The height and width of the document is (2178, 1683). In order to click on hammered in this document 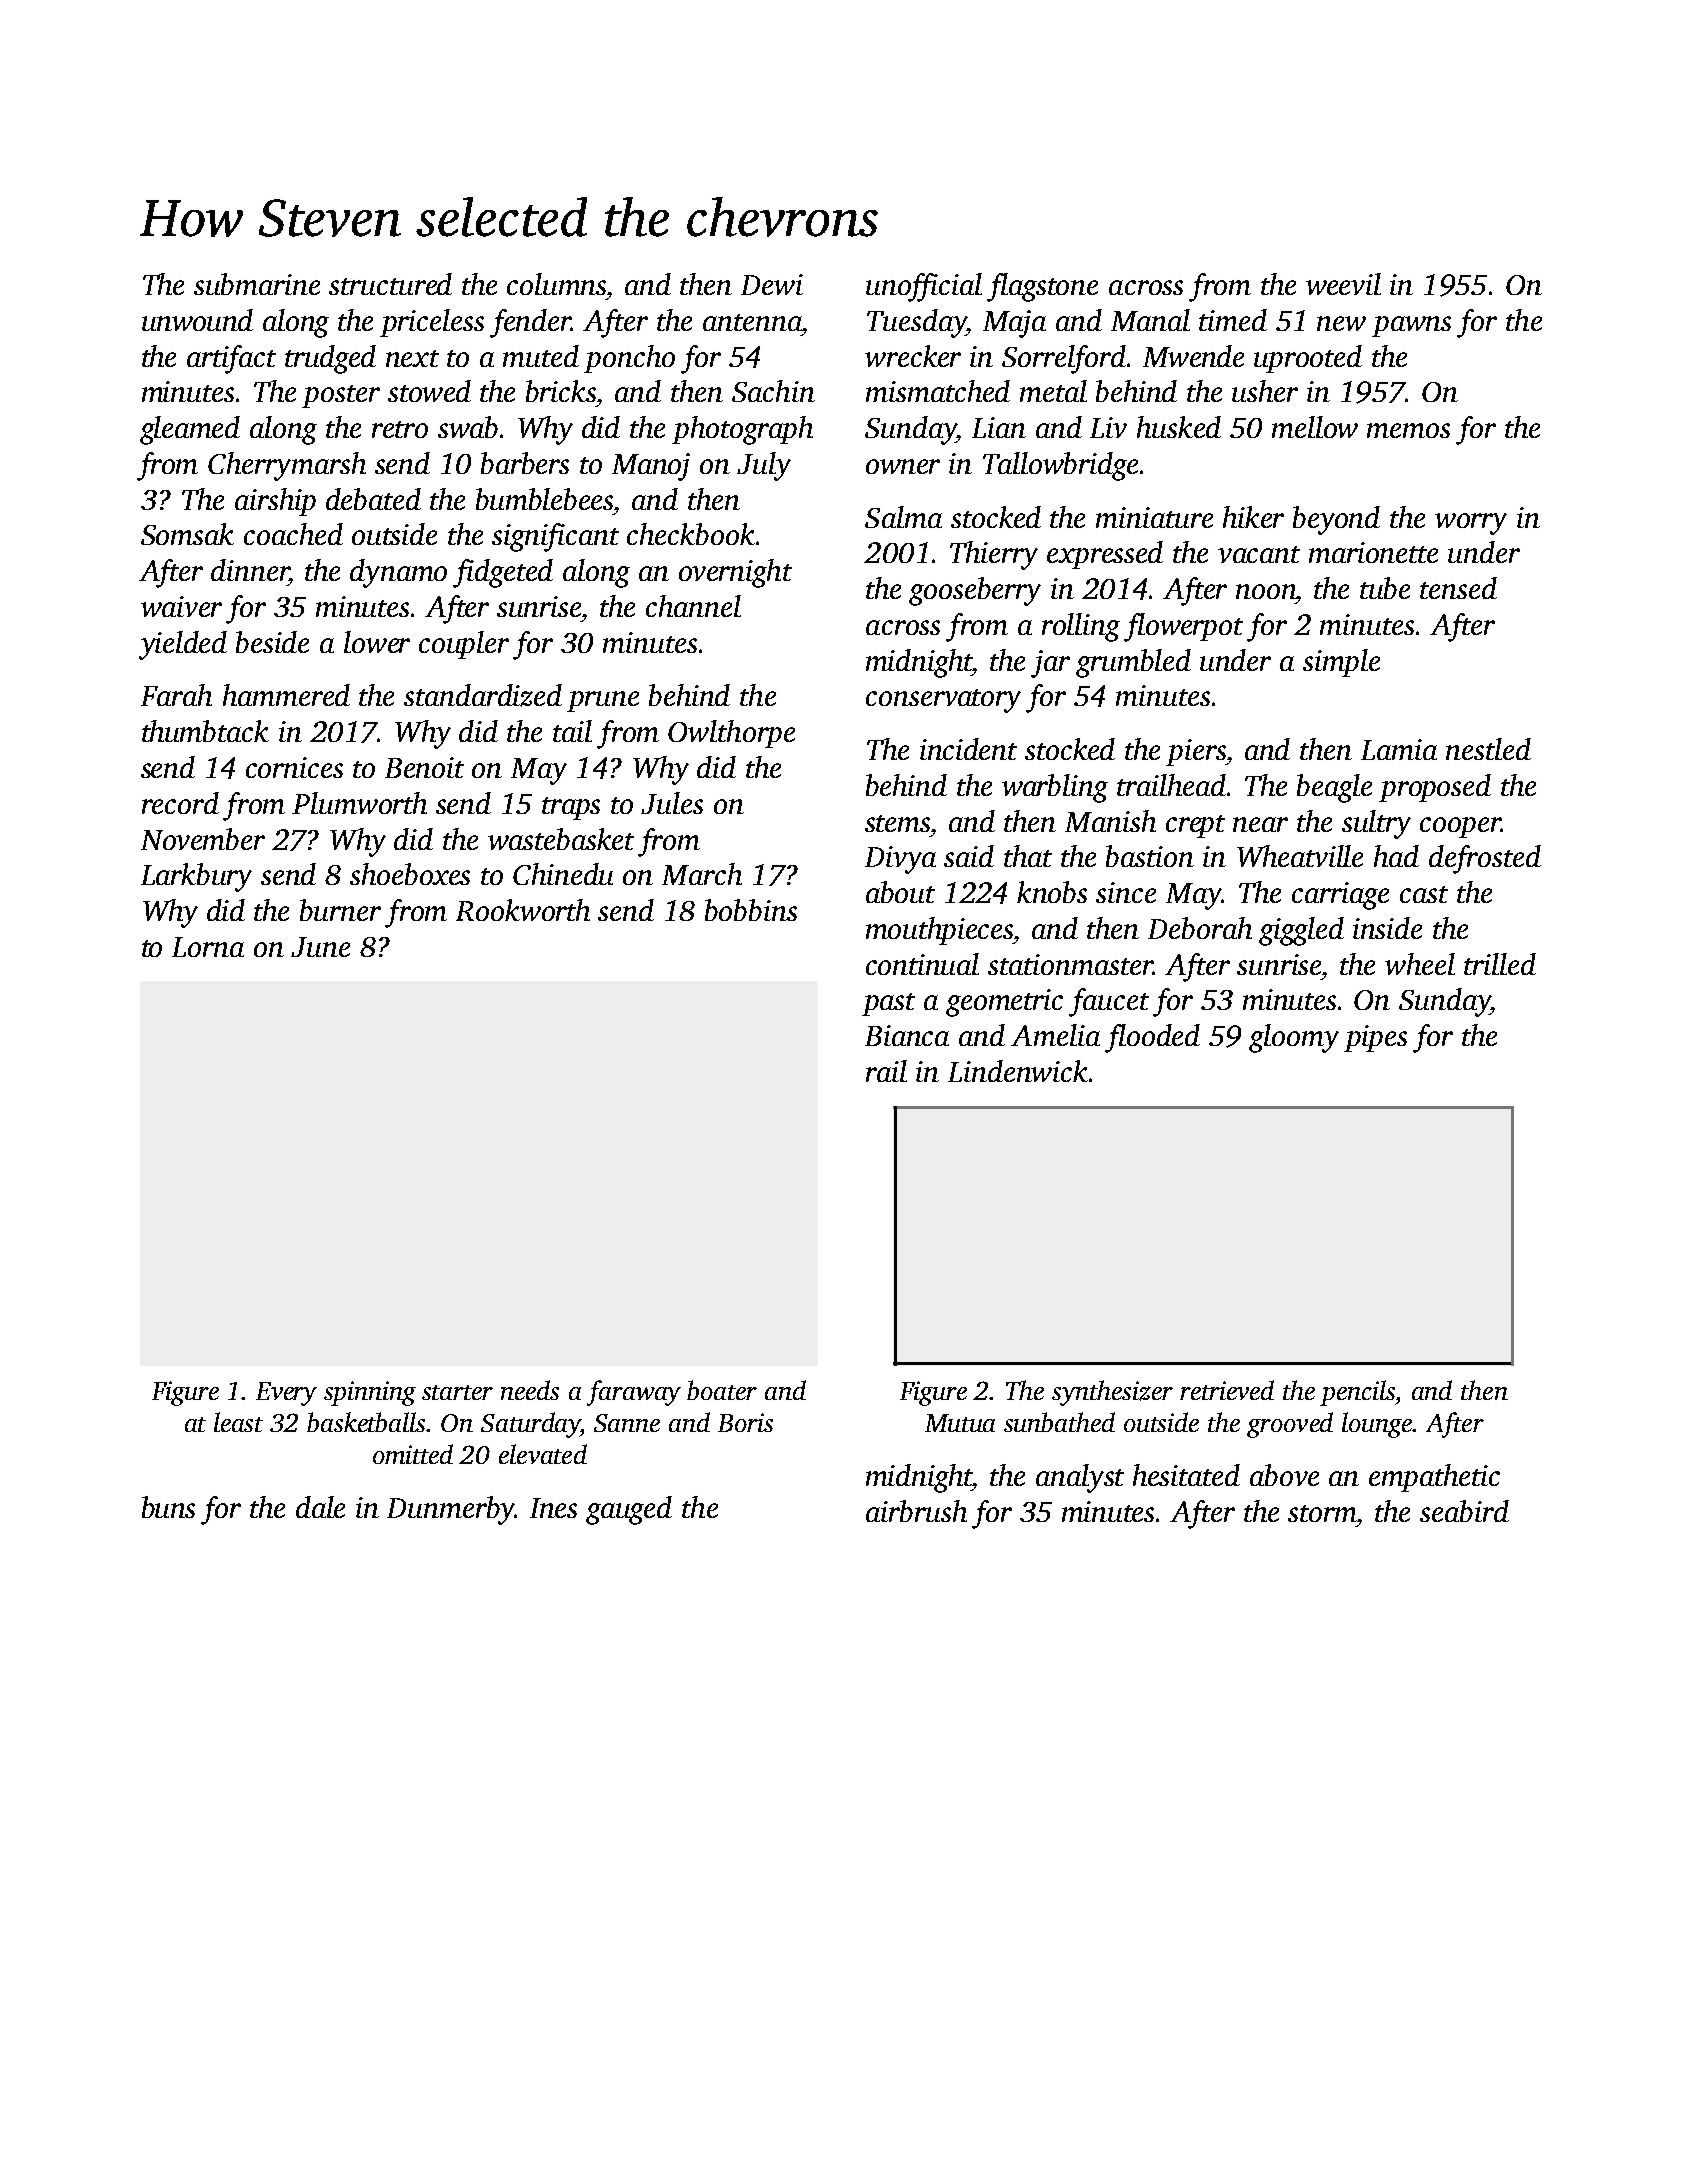, I will do `click(286, 695)`.
